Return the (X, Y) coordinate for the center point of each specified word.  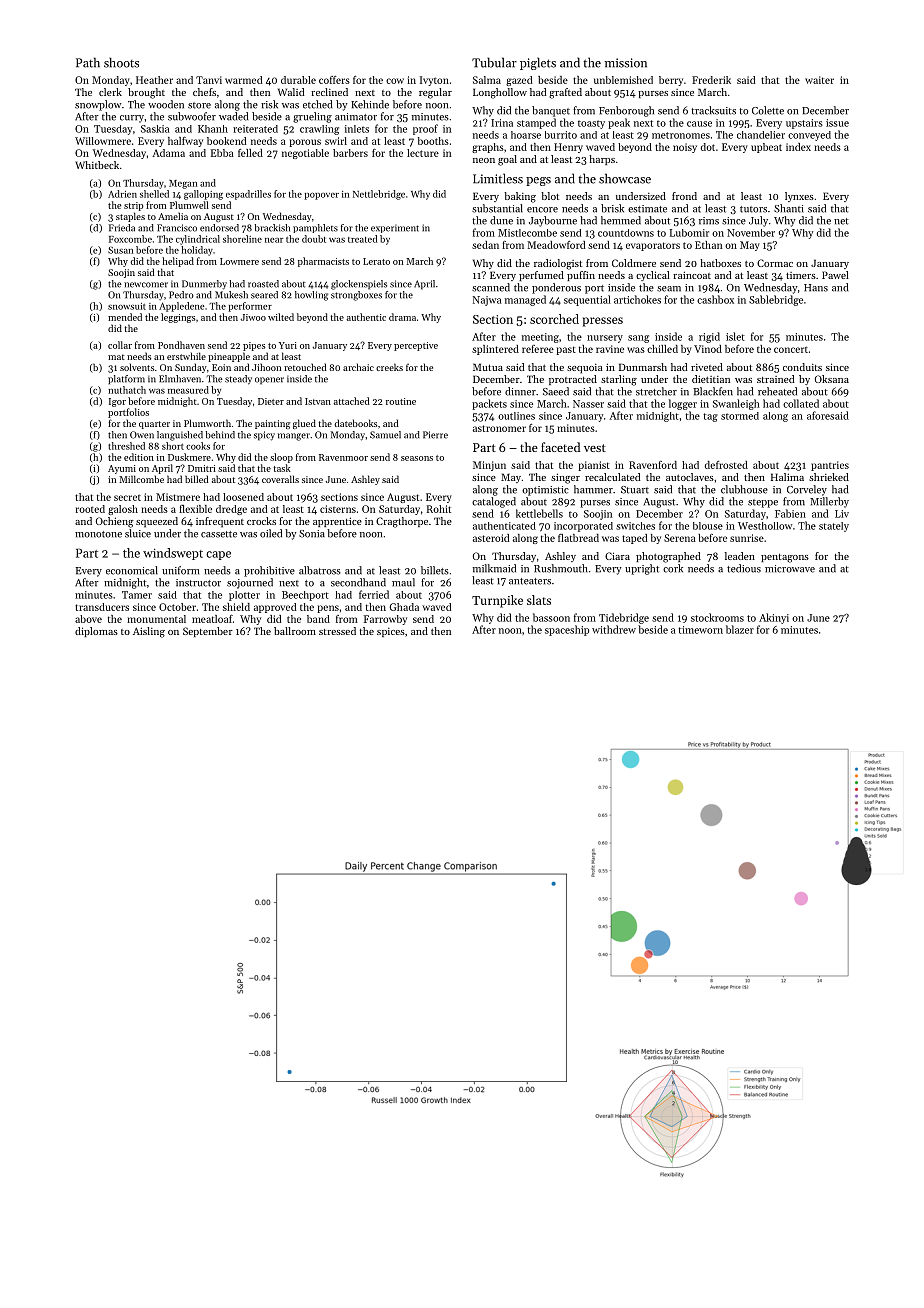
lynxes (799, 197)
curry (132, 119)
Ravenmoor (343, 457)
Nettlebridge (379, 195)
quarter (154, 425)
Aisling (149, 632)
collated (801, 403)
